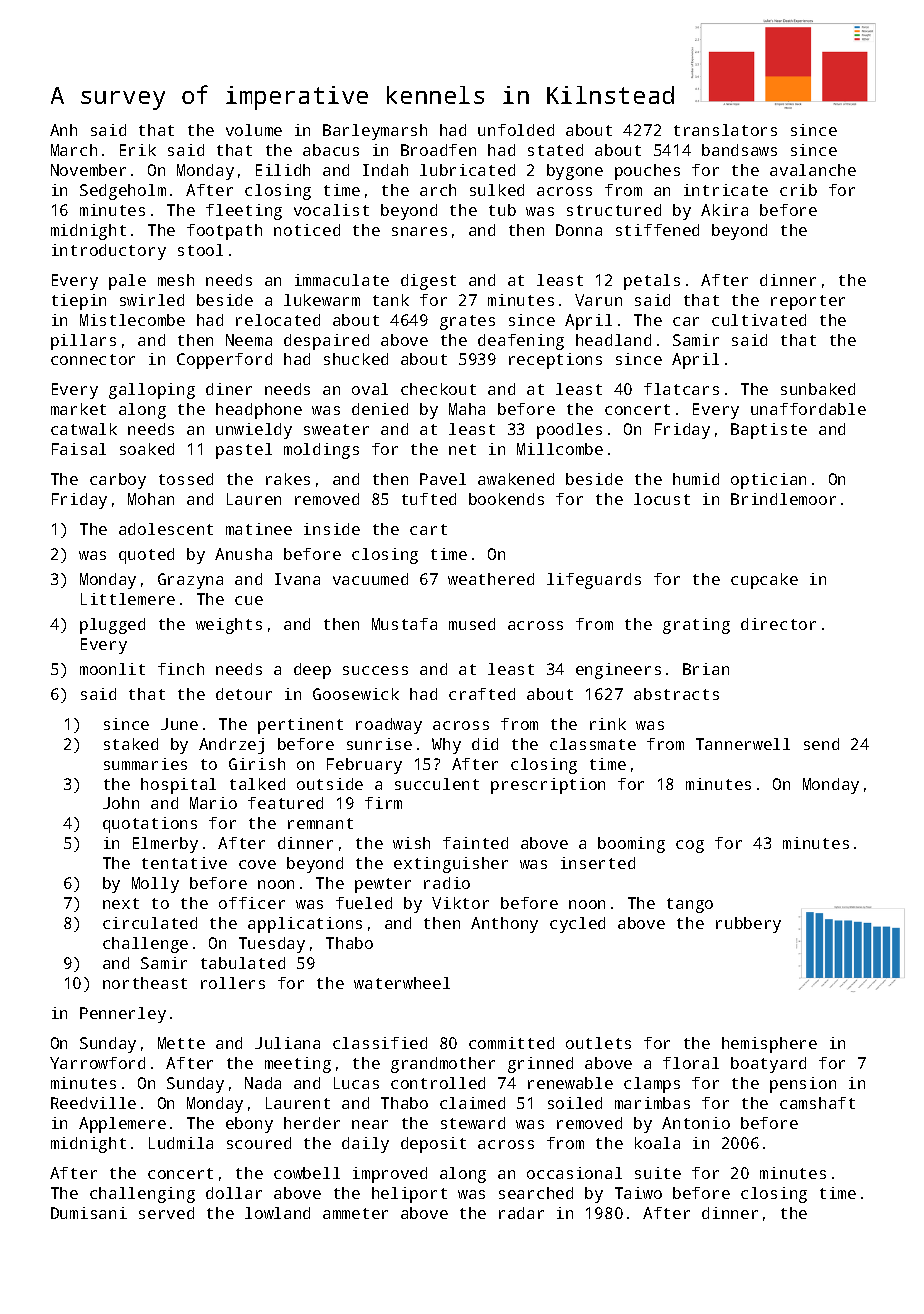  What do you see at coordinates (63, 130) in the screenshot?
I see `Anh` at bounding box center [63, 130].
